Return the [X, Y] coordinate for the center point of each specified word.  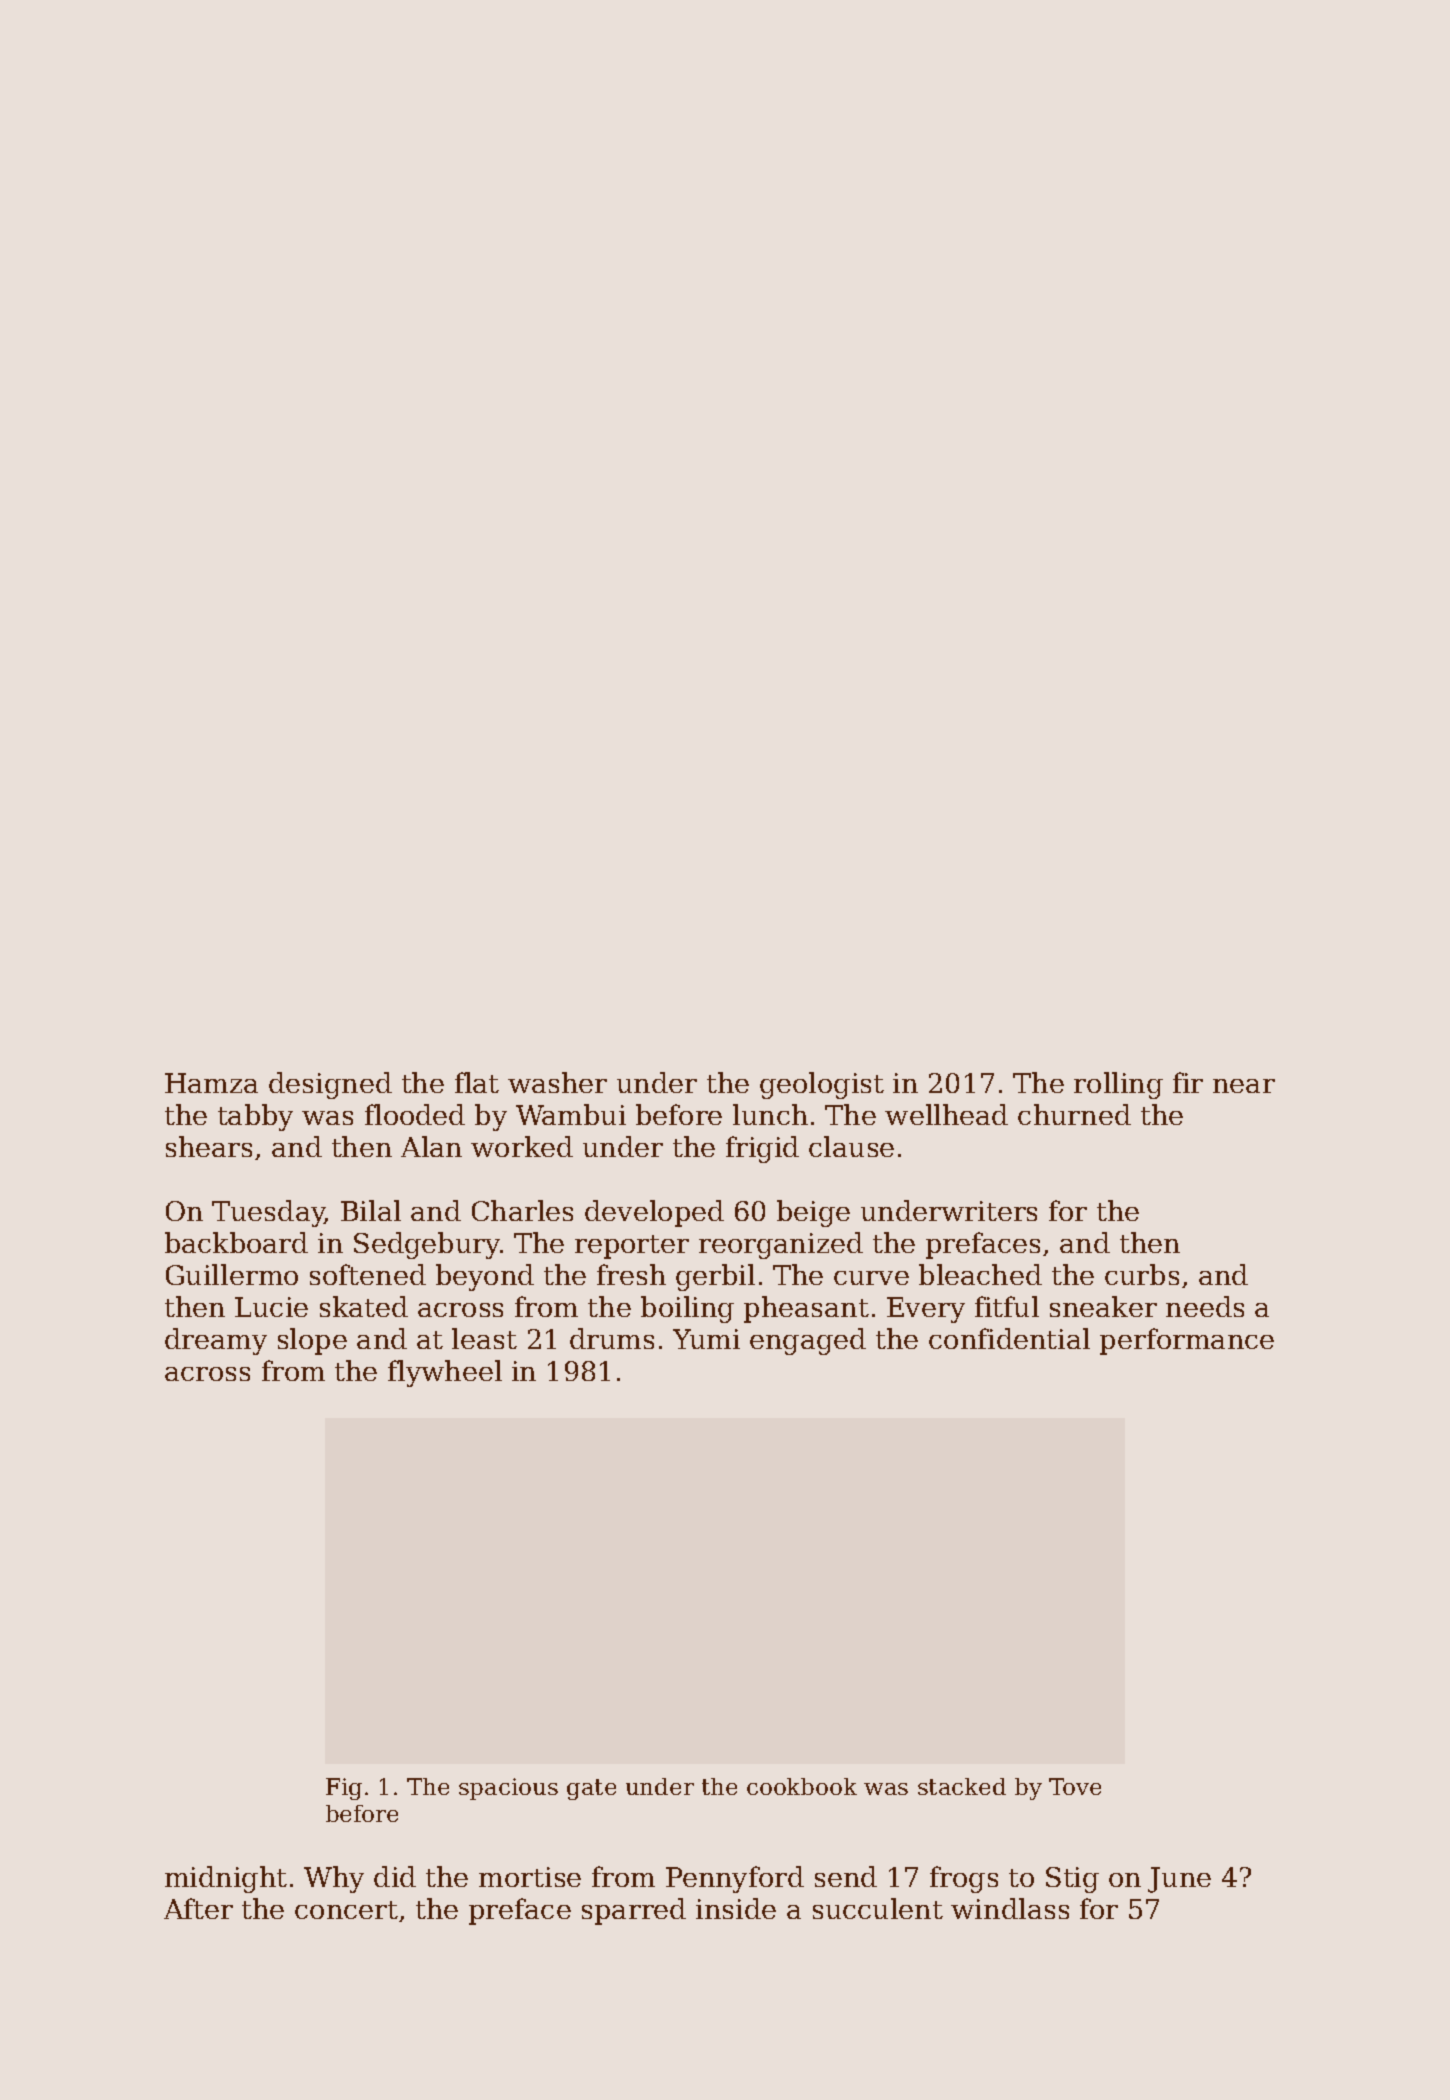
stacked [962, 1786]
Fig [344, 1789]
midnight [226, 1879]
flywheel [445, 1373]
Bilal [371, 1210]
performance [1187, 1341]
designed [330, 1085]
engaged [808, 1341]
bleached [980, 1274]
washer [557, 1082]
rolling [1118, 1085]
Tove [1075, 1786]
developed [654, 1213]
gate [591, 1789]
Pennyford [735, 1879]
